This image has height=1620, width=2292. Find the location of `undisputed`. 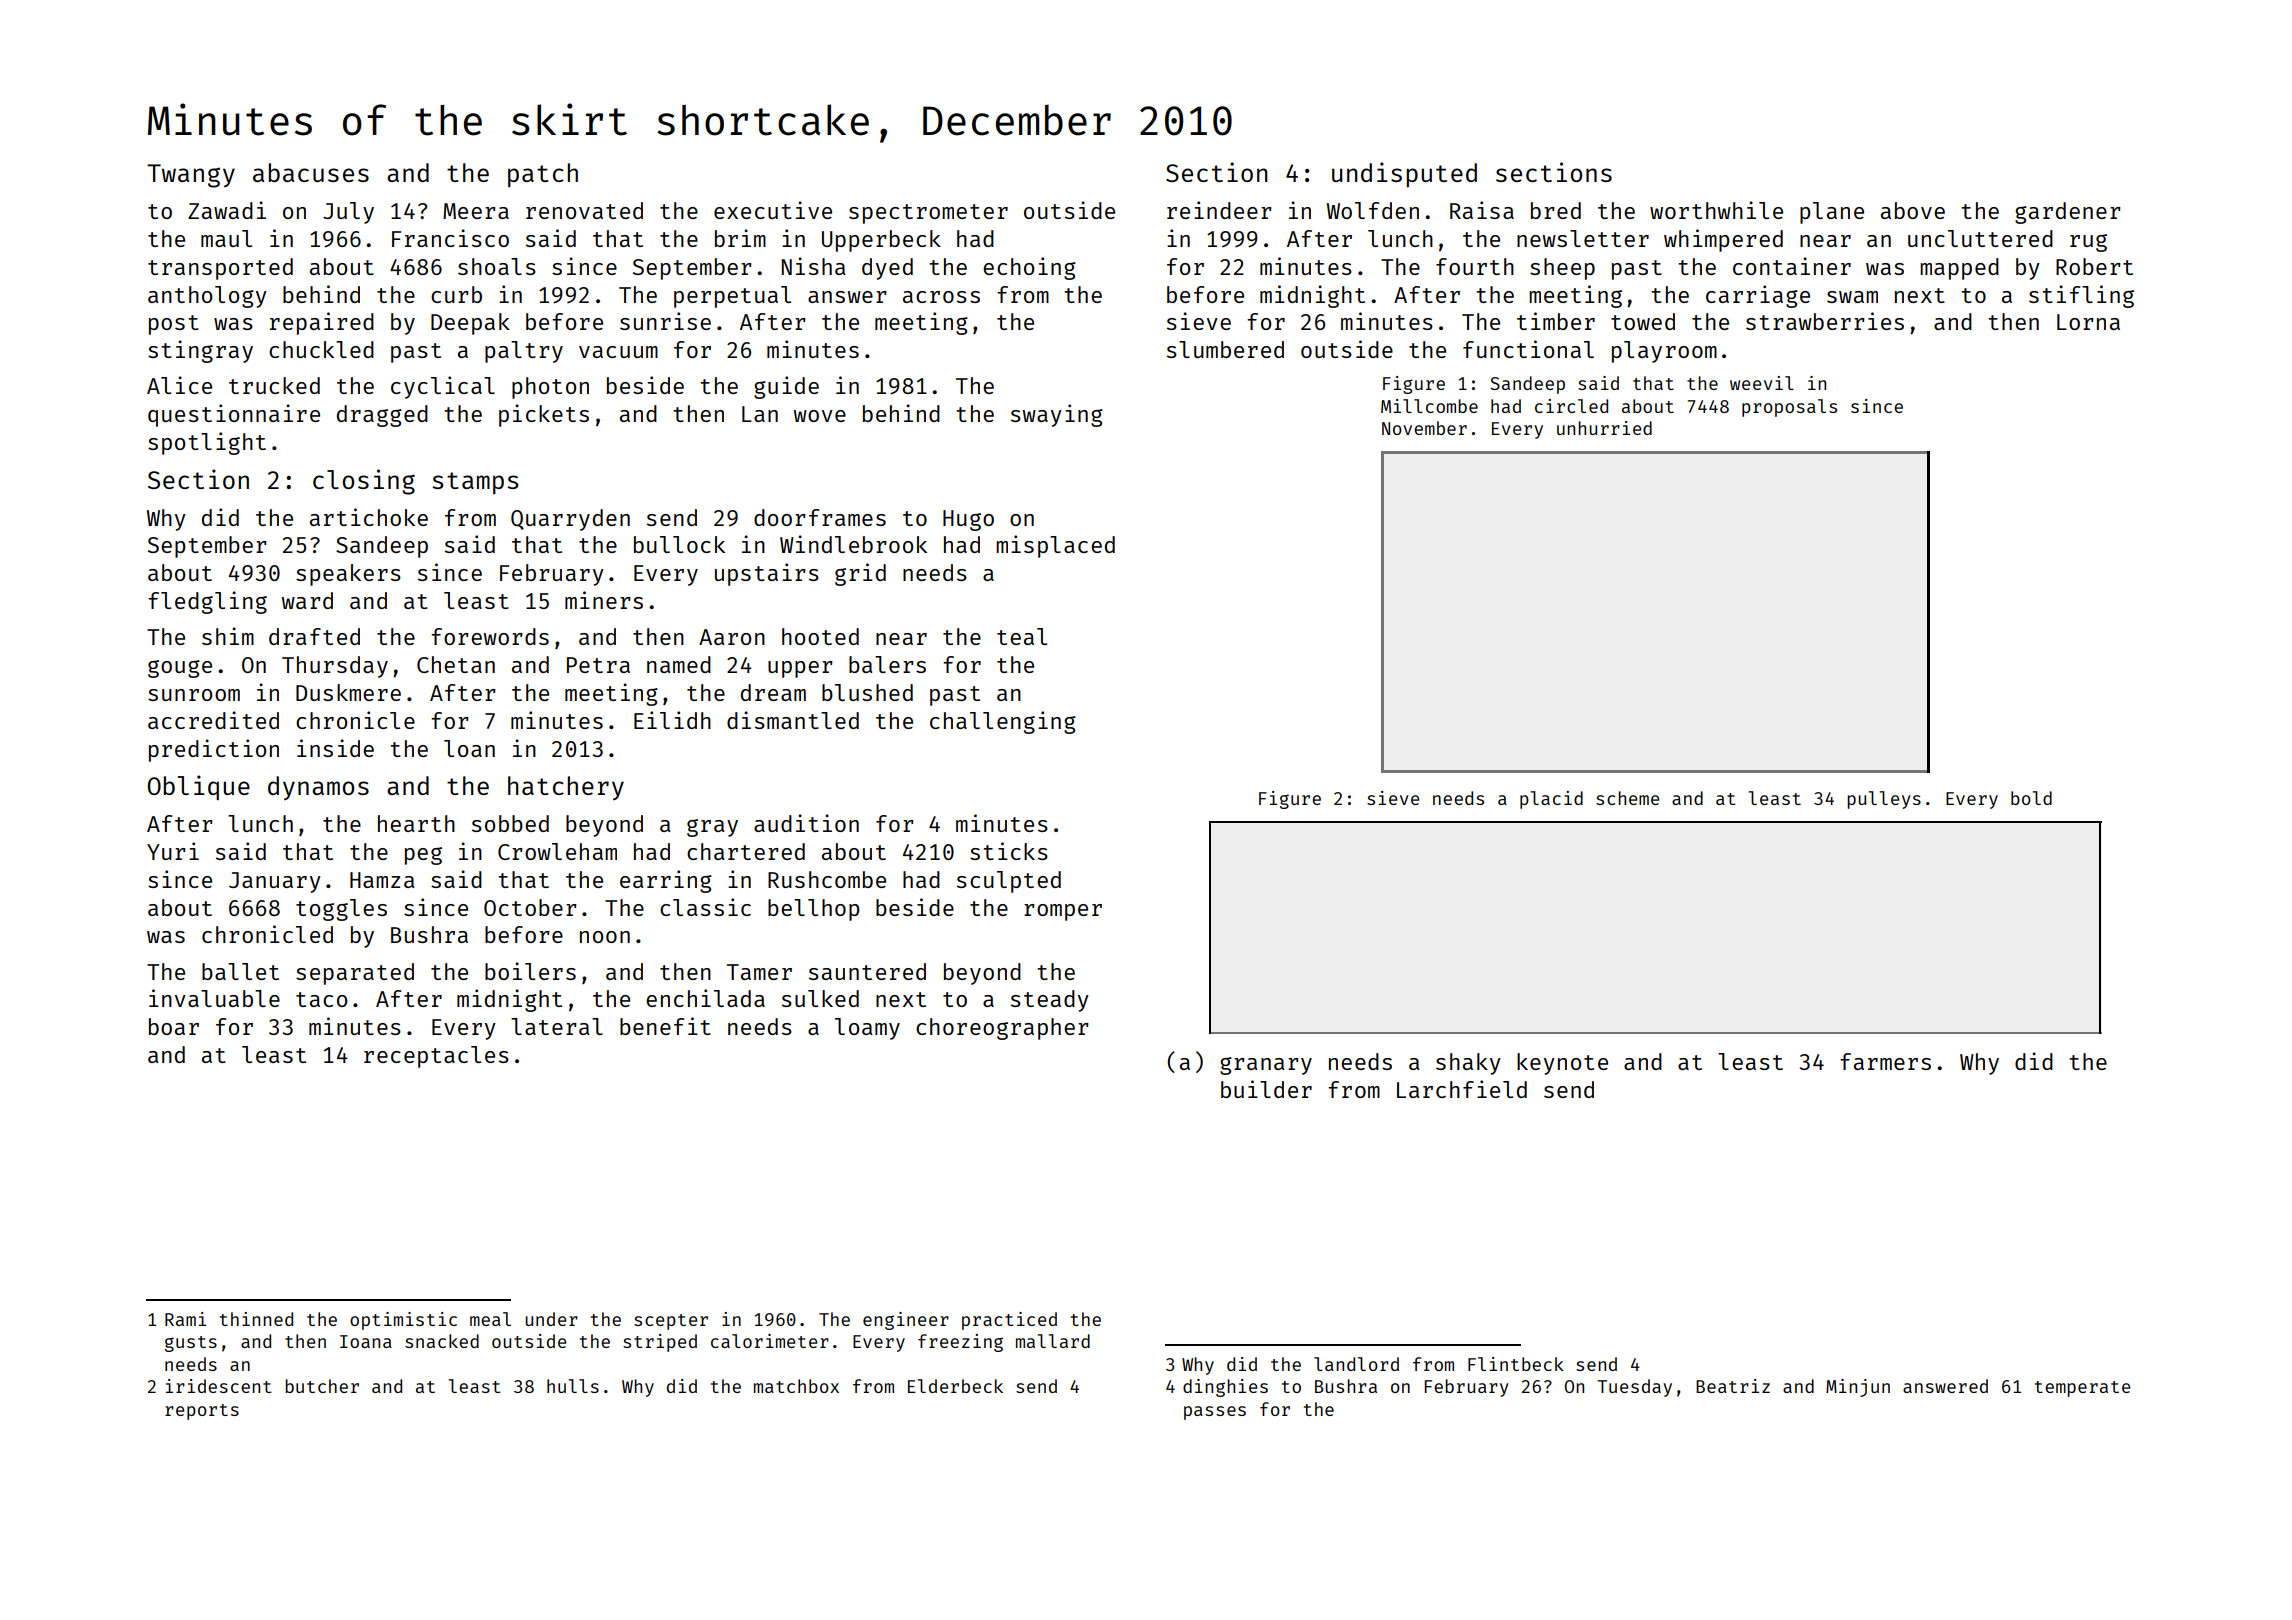

undisputed is located at coordinates (1404, 174).
